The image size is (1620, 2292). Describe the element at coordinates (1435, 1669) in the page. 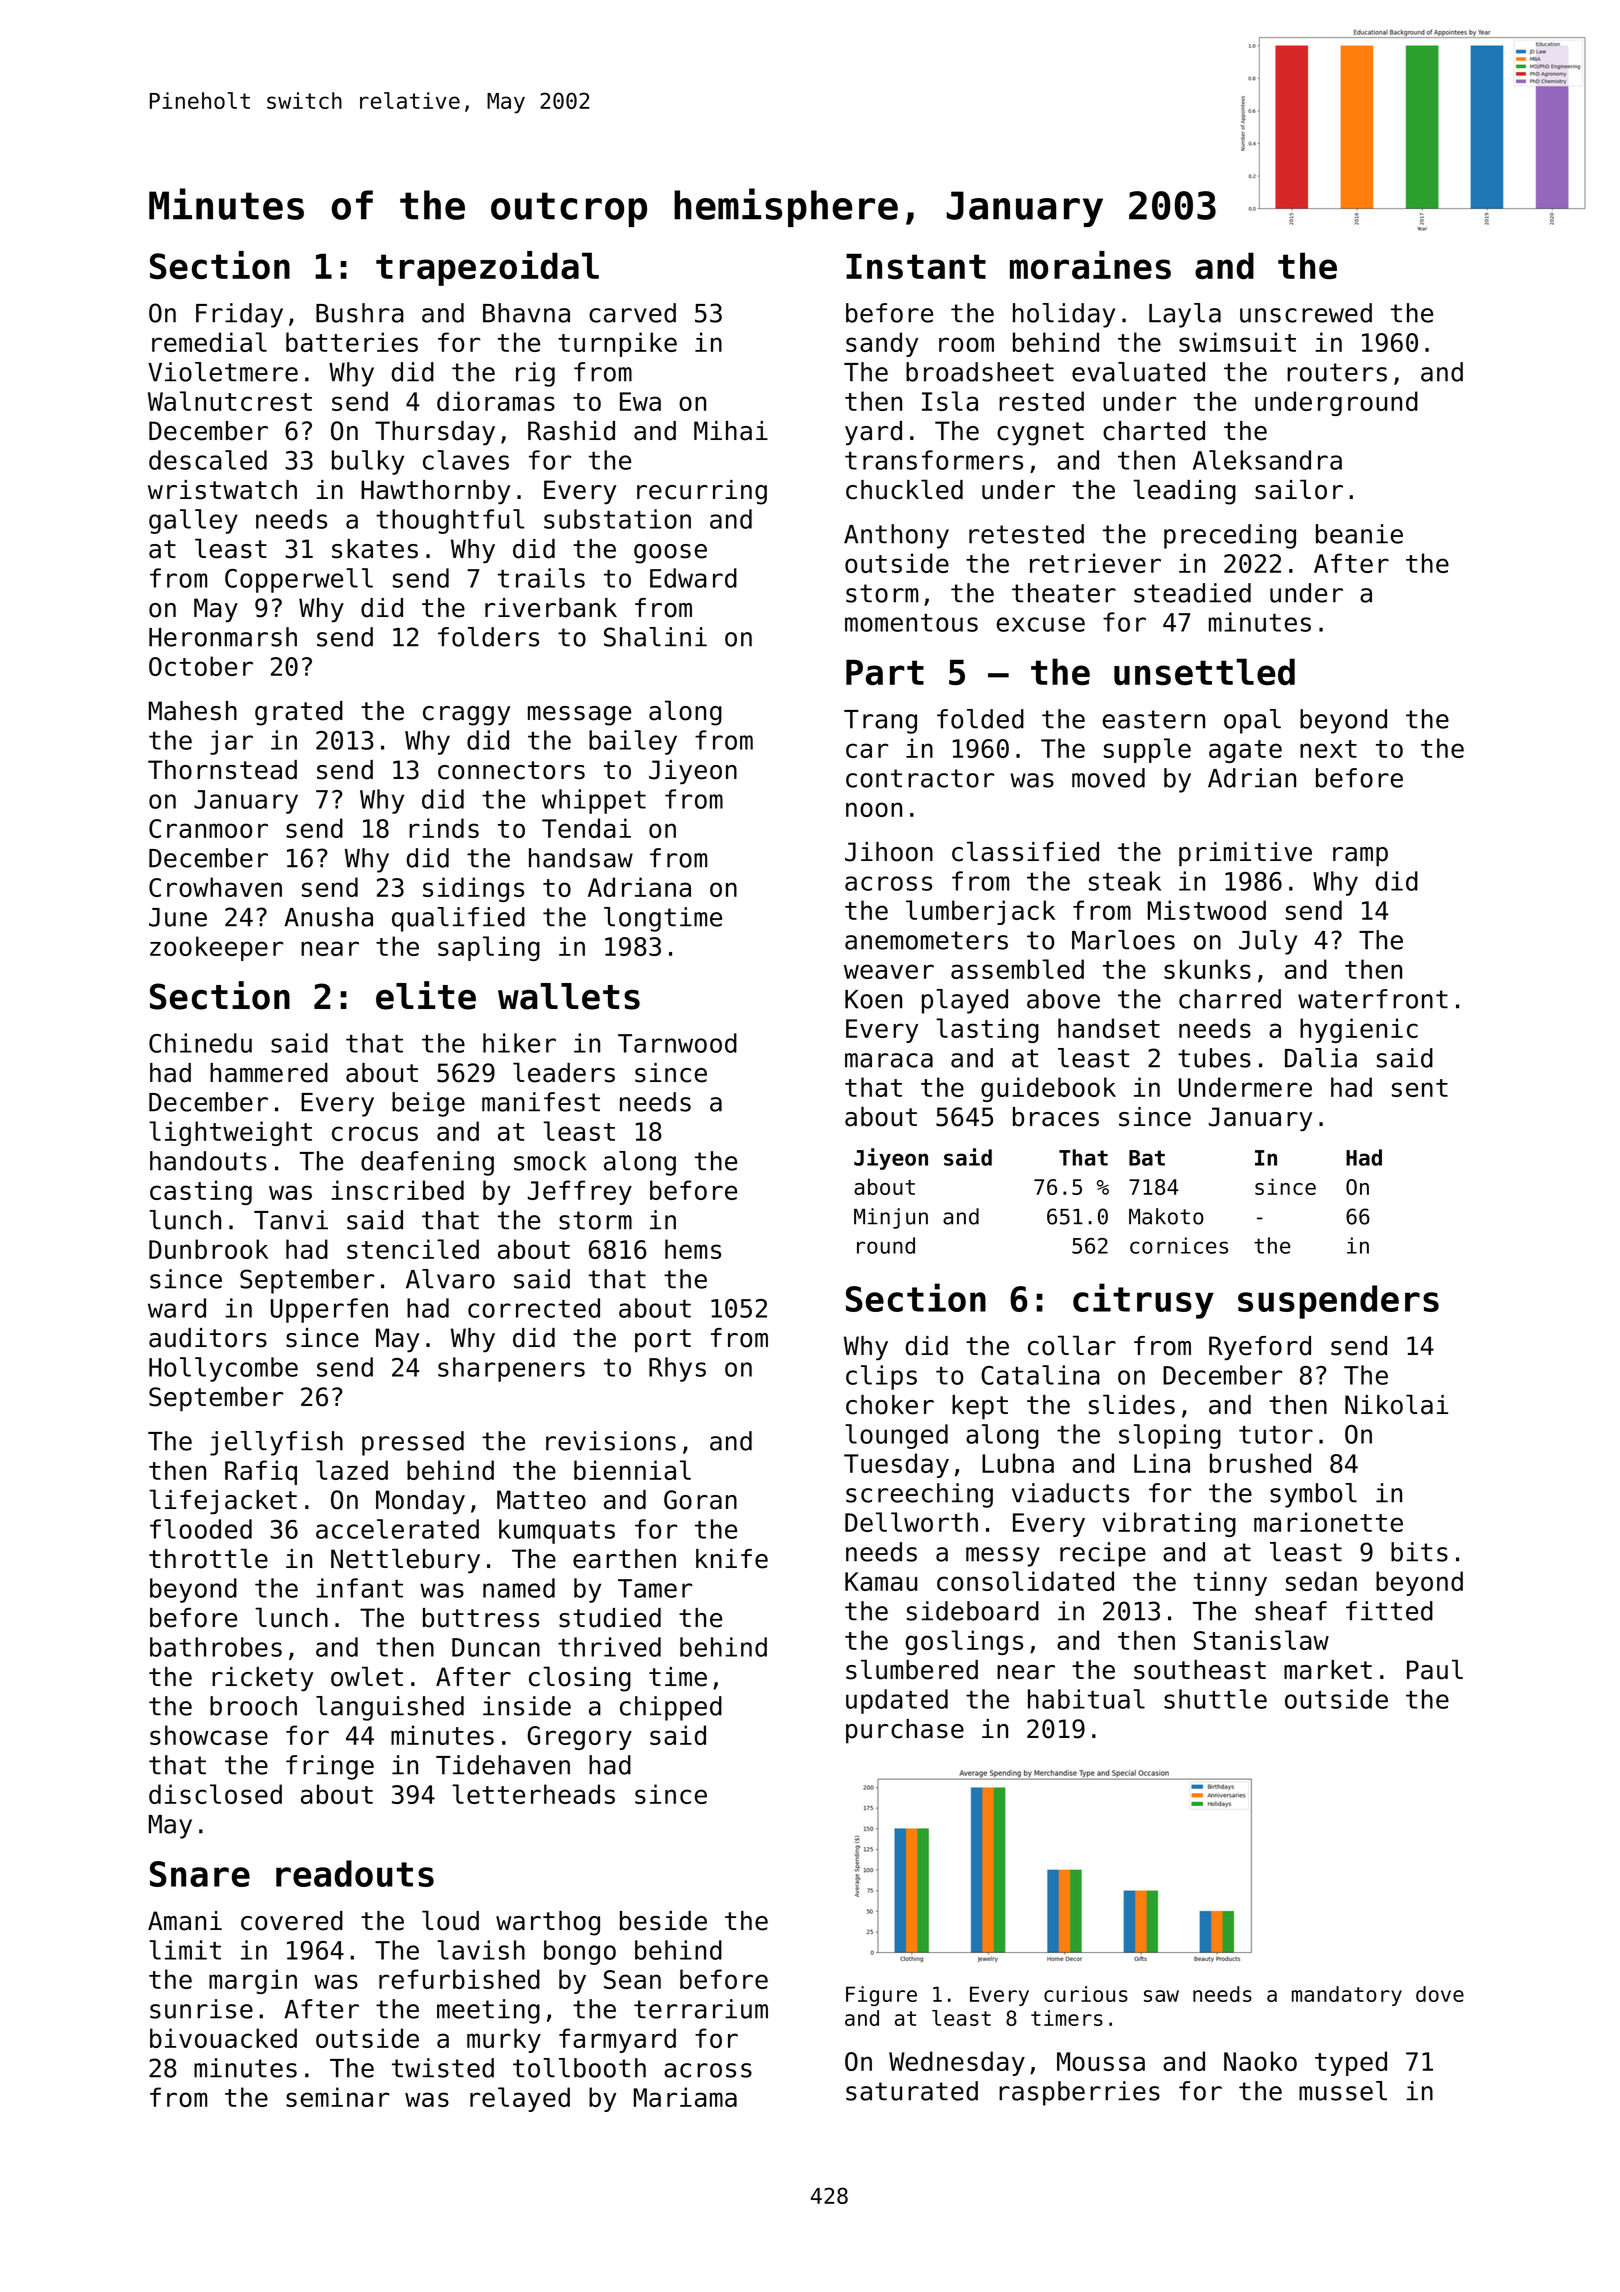

I see `Paul` at that location.
